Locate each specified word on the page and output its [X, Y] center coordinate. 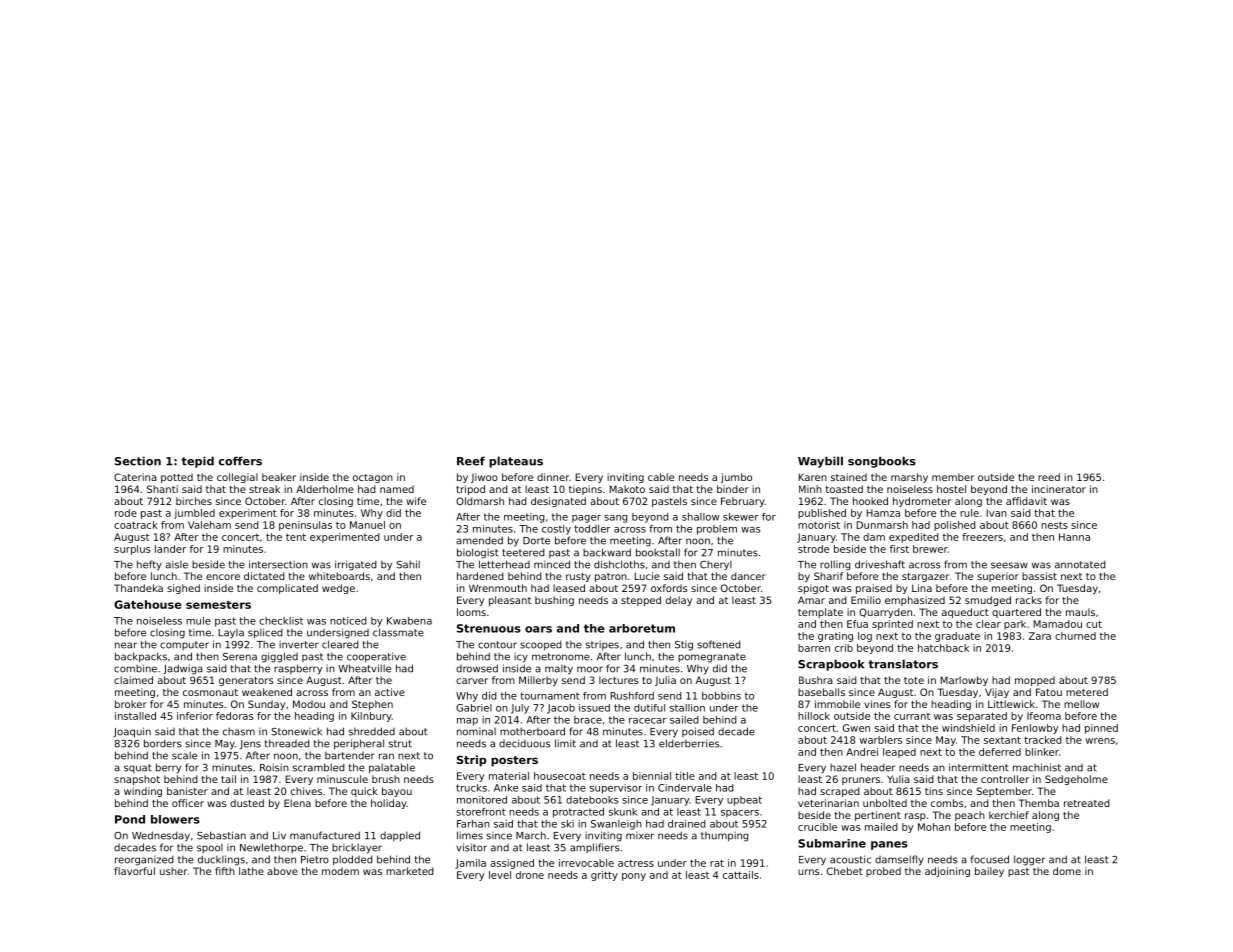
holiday [389, 804]
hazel [843, 767]
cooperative [376, 657]
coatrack [136, 525]
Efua [857, 624]
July [520, 709]
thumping [725, 836]
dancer [748, 576]
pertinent [878, 816]
